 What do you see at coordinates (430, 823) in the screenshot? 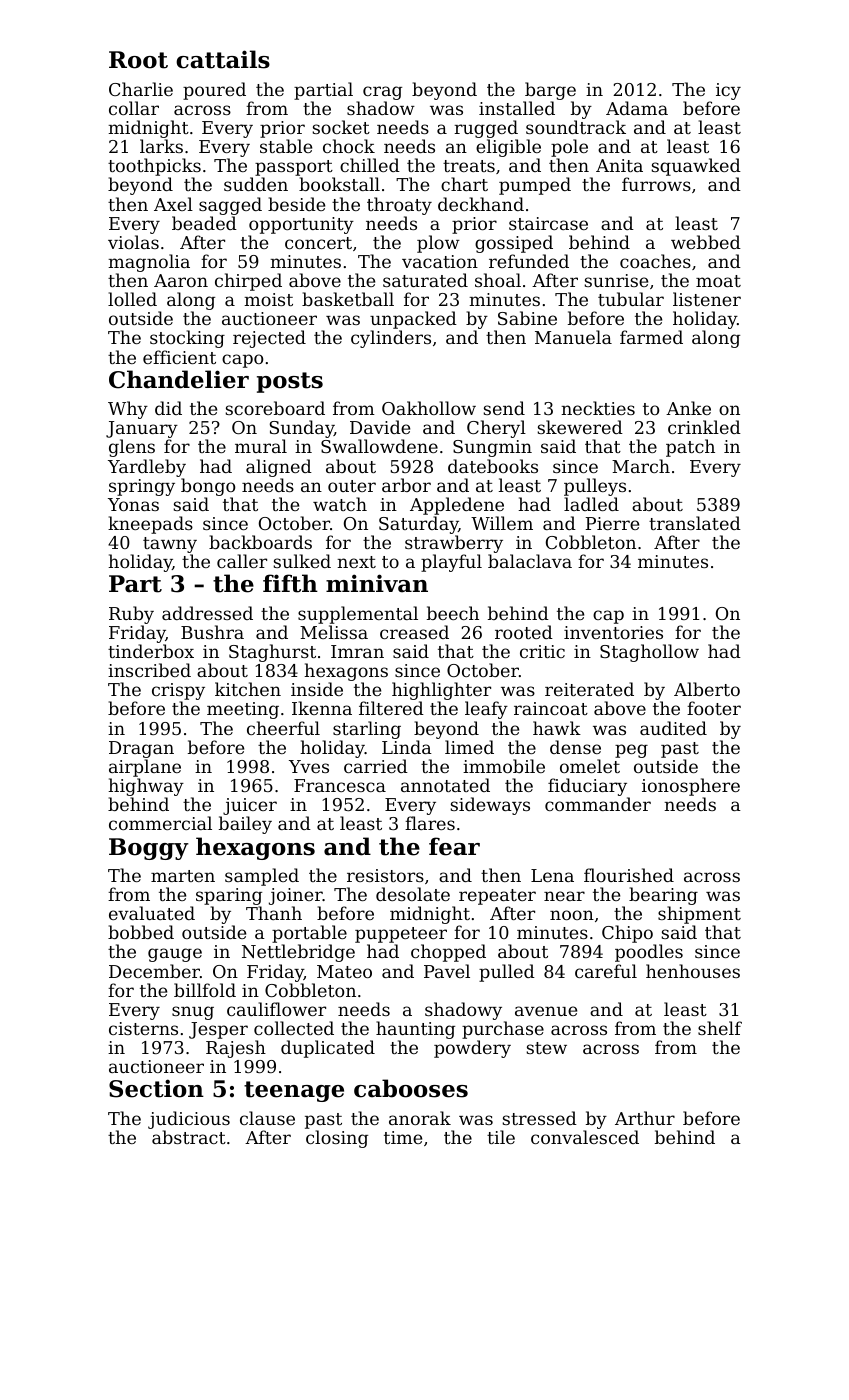
I see `flares` at bounding box center [430, 823].
